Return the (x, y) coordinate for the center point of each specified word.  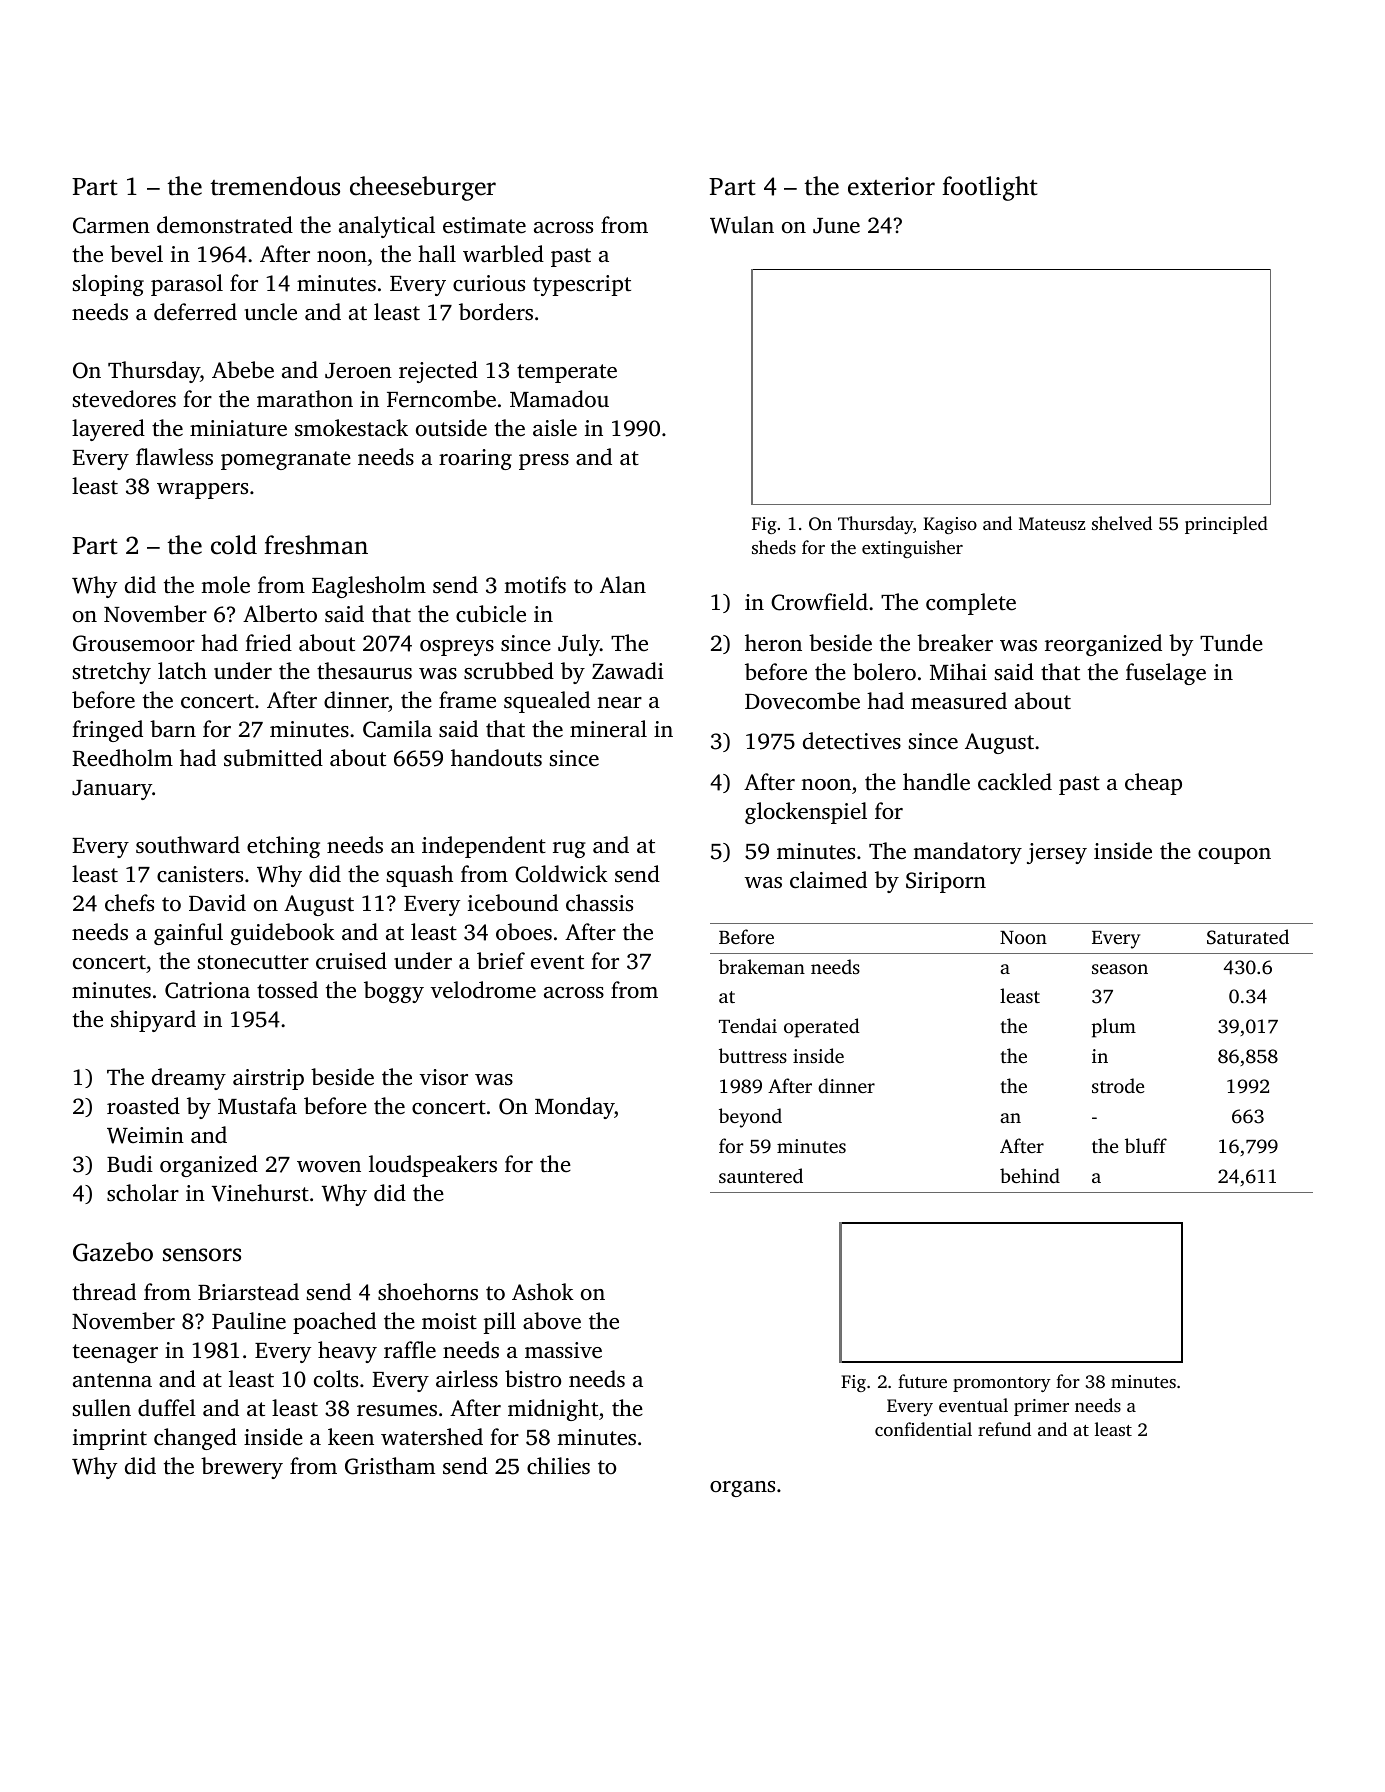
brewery (242, 1468)
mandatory (967, 853)
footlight (989, 188)
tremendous (275, 186)
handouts (496, 758)
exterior (891, 186)
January (112, 790)
